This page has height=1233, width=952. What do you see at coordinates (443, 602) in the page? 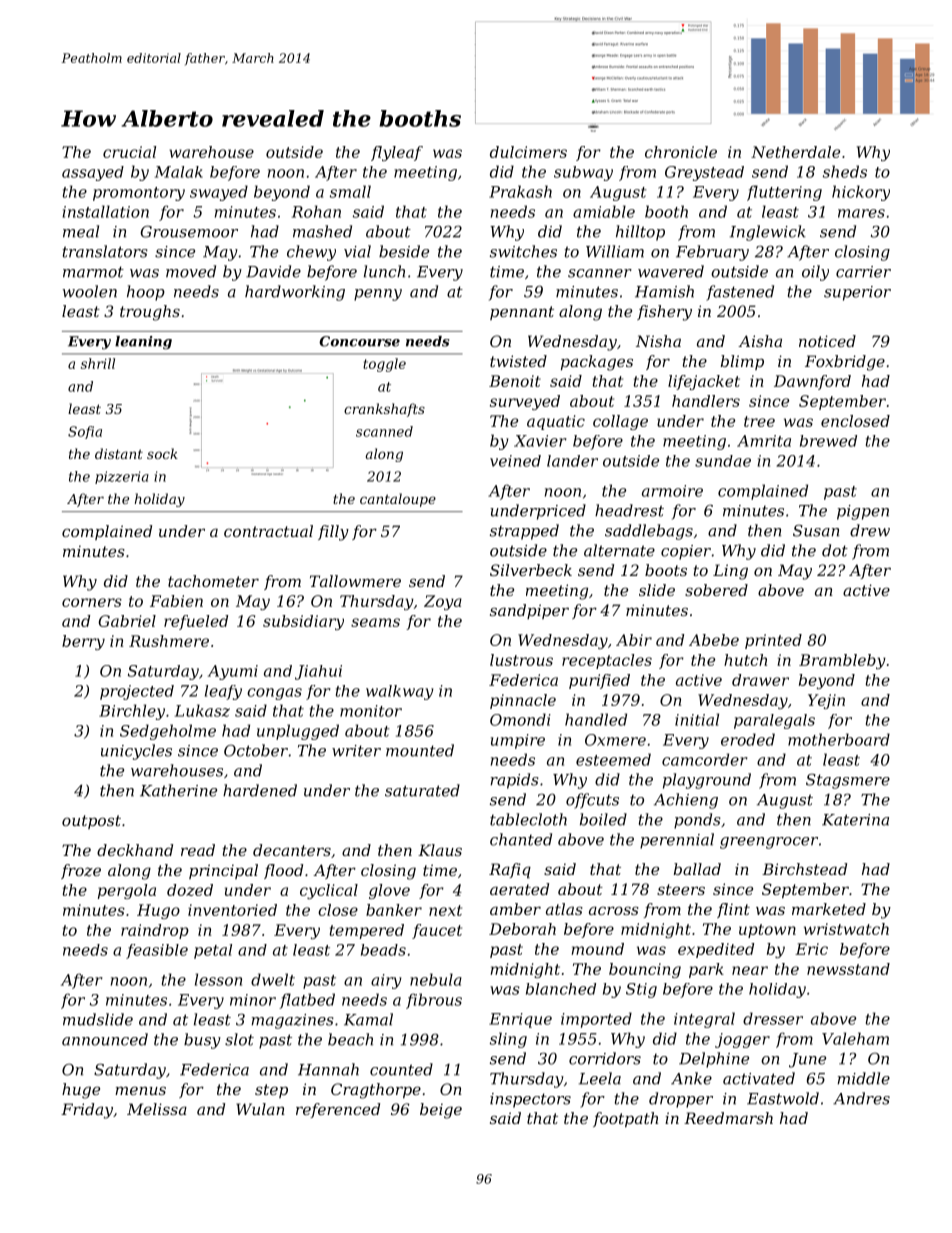
I see `Zoya` at bounding box center [443, 602].
